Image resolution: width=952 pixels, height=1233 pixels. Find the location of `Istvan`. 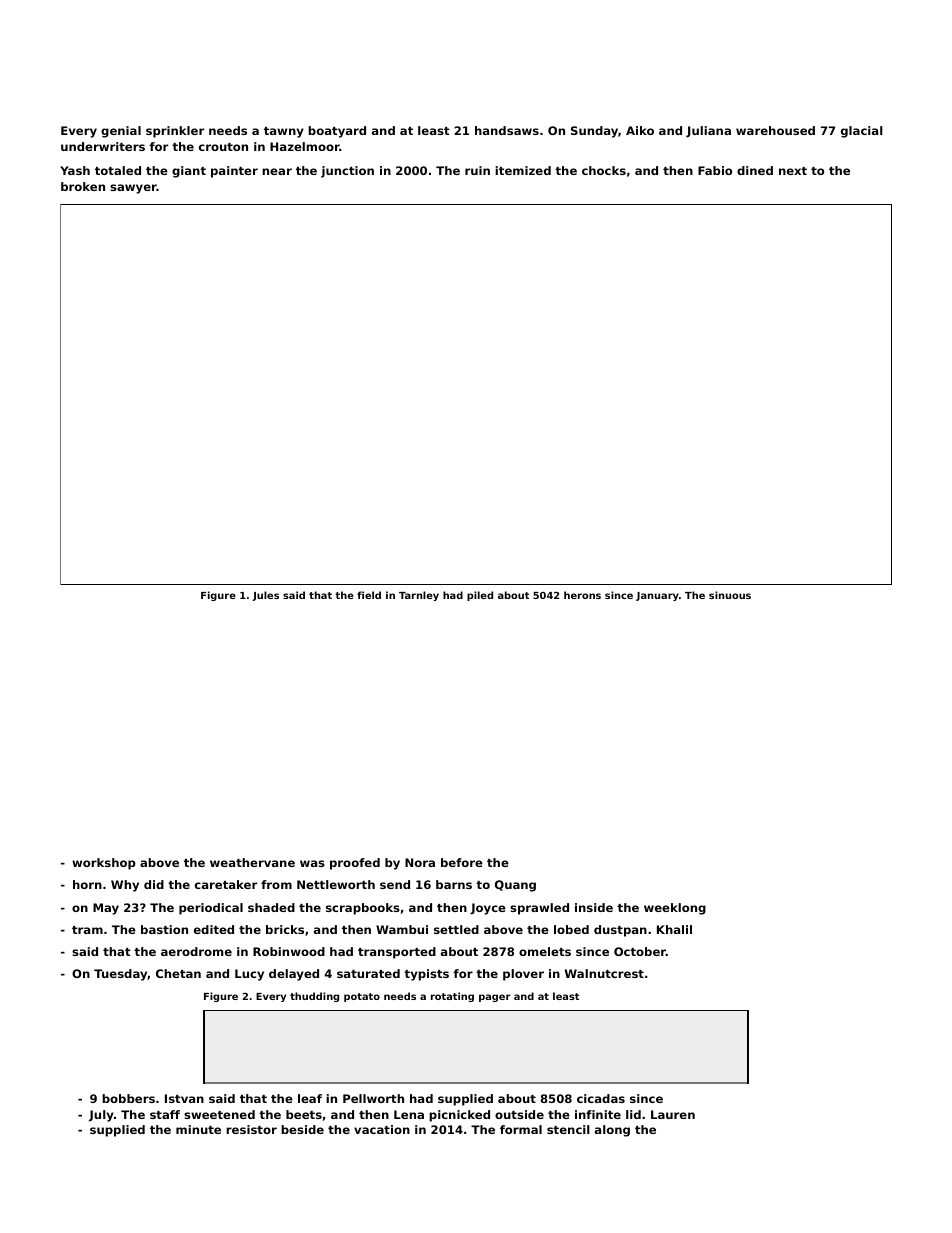

Istvan is located at coordinates (184, 1098).
